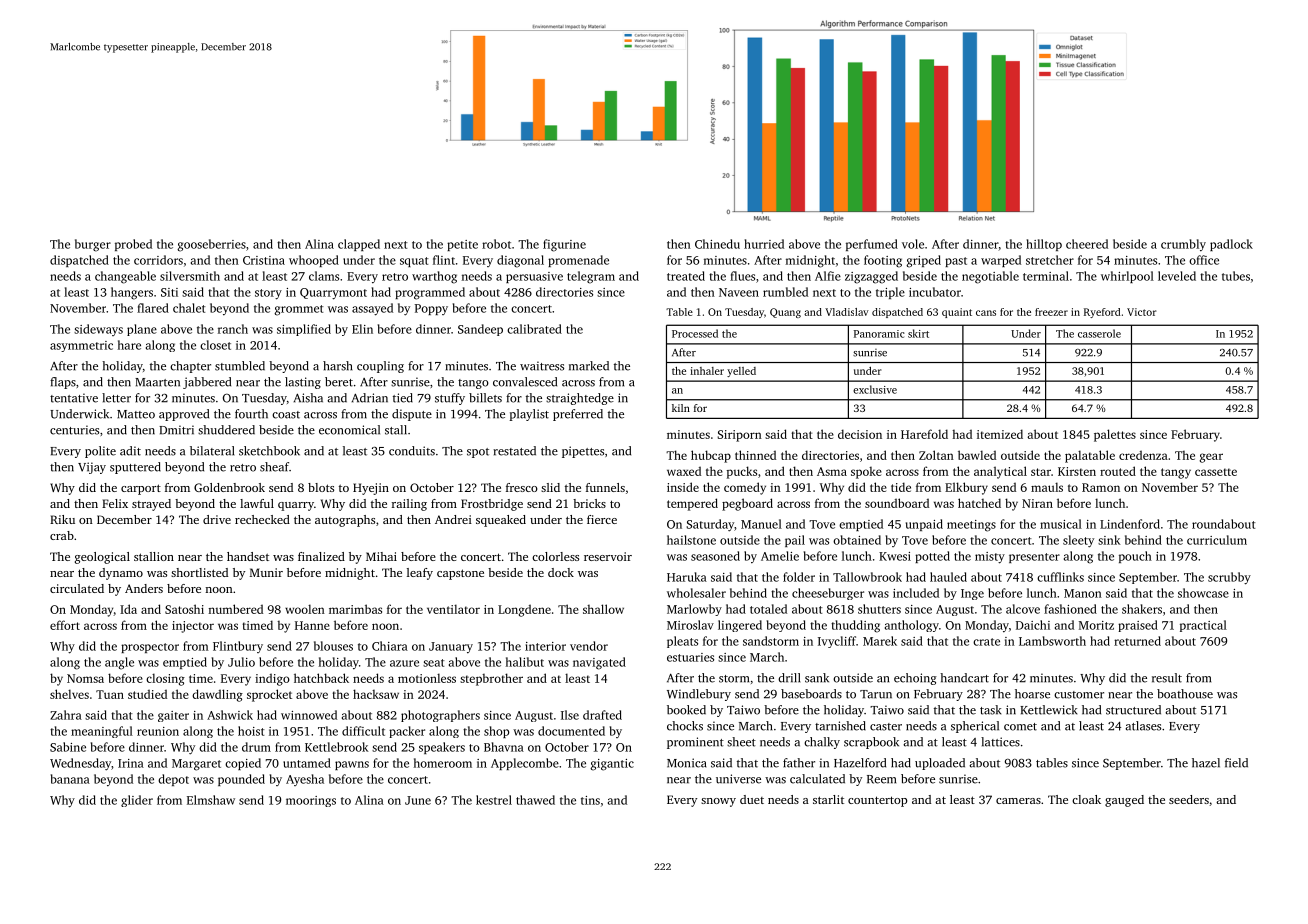  I want to click on padlock, so click(1231, 245).
